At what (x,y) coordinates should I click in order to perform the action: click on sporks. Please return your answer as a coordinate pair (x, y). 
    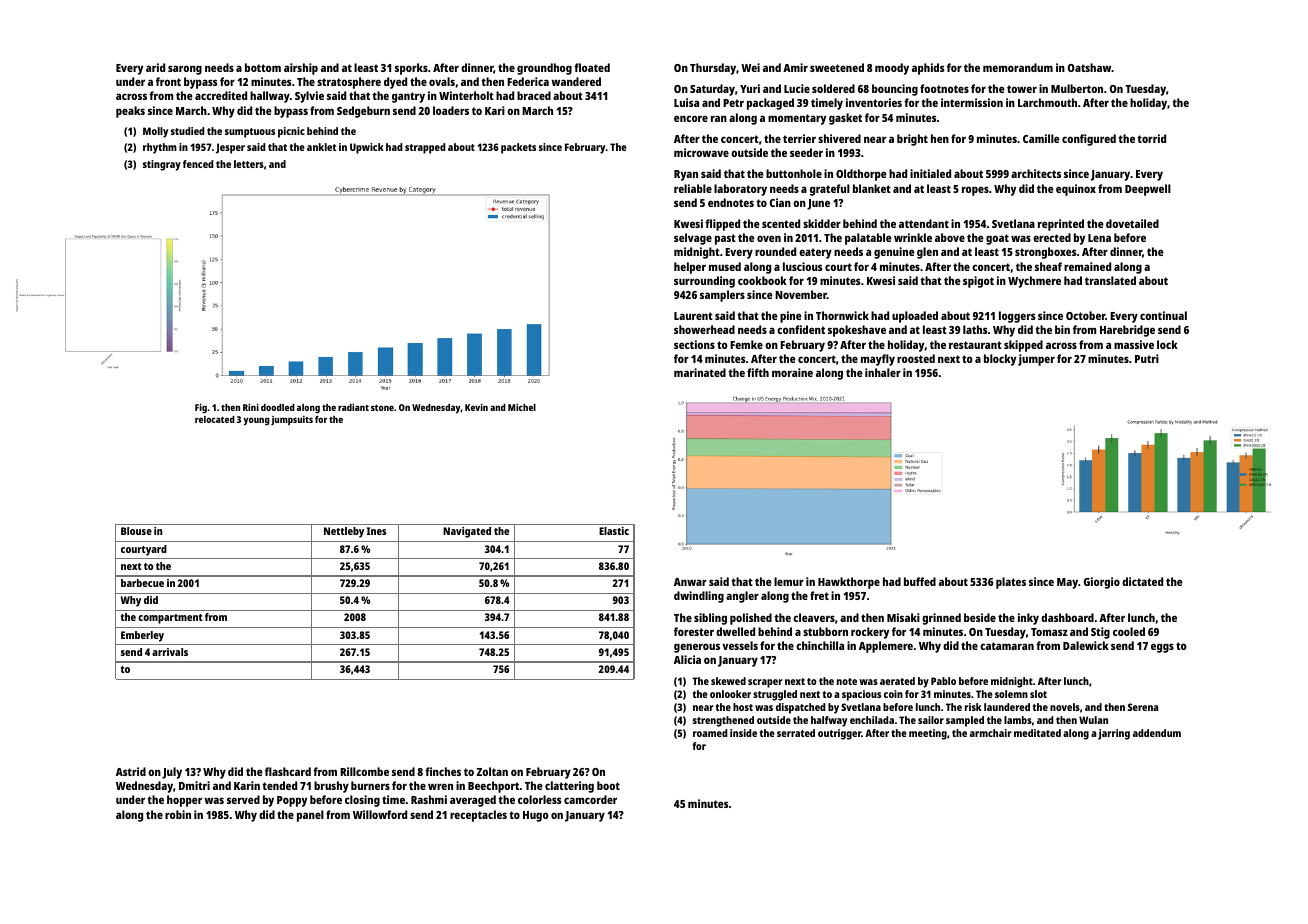
    Looking at the image, I should click on (411, 69).
